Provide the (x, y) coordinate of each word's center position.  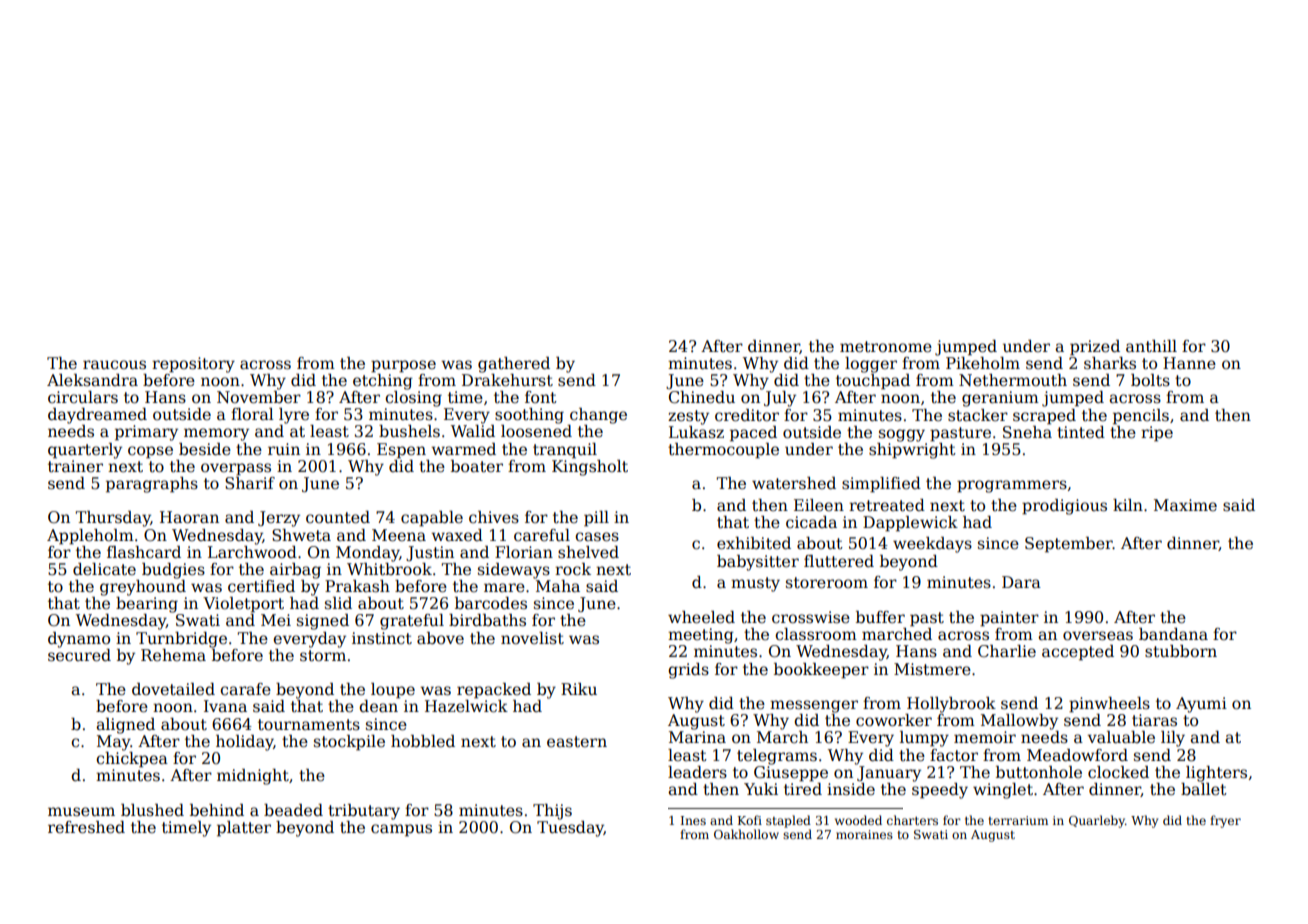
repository (193, 365)
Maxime (1185, 505)
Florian (524, 552)
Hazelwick (466, 706)
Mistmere (932, 669)
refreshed (86, 827)
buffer (880, 617)
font (541, 397)
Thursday (113, 519)
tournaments (309, 725)
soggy (902, 435)
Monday (367, 554)
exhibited (754, 543)
